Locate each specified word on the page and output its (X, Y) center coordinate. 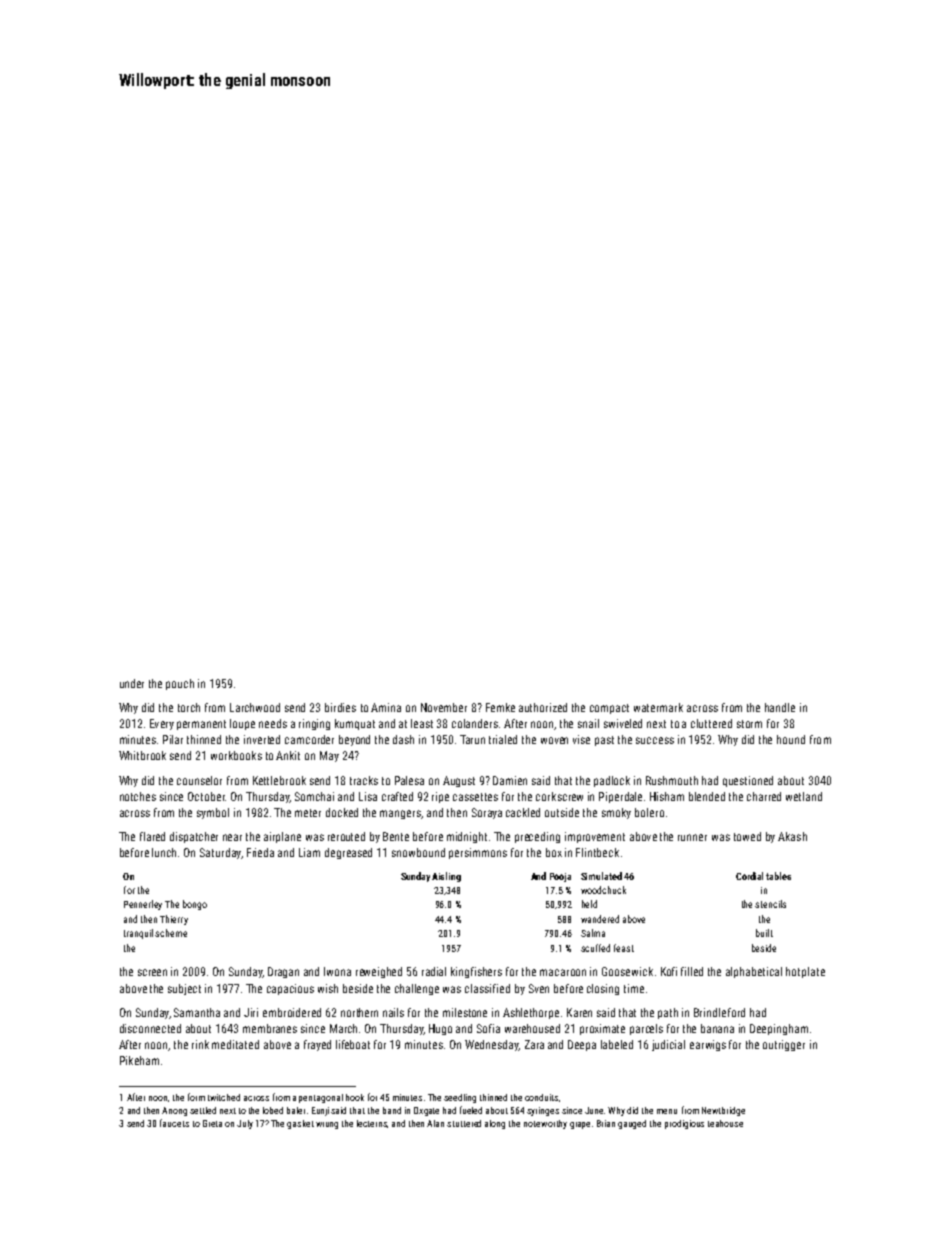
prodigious (684, 1124)
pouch (180, 684)
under (132, 683)
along (495, 1124)
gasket (300, 1124)
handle (780, 707)
